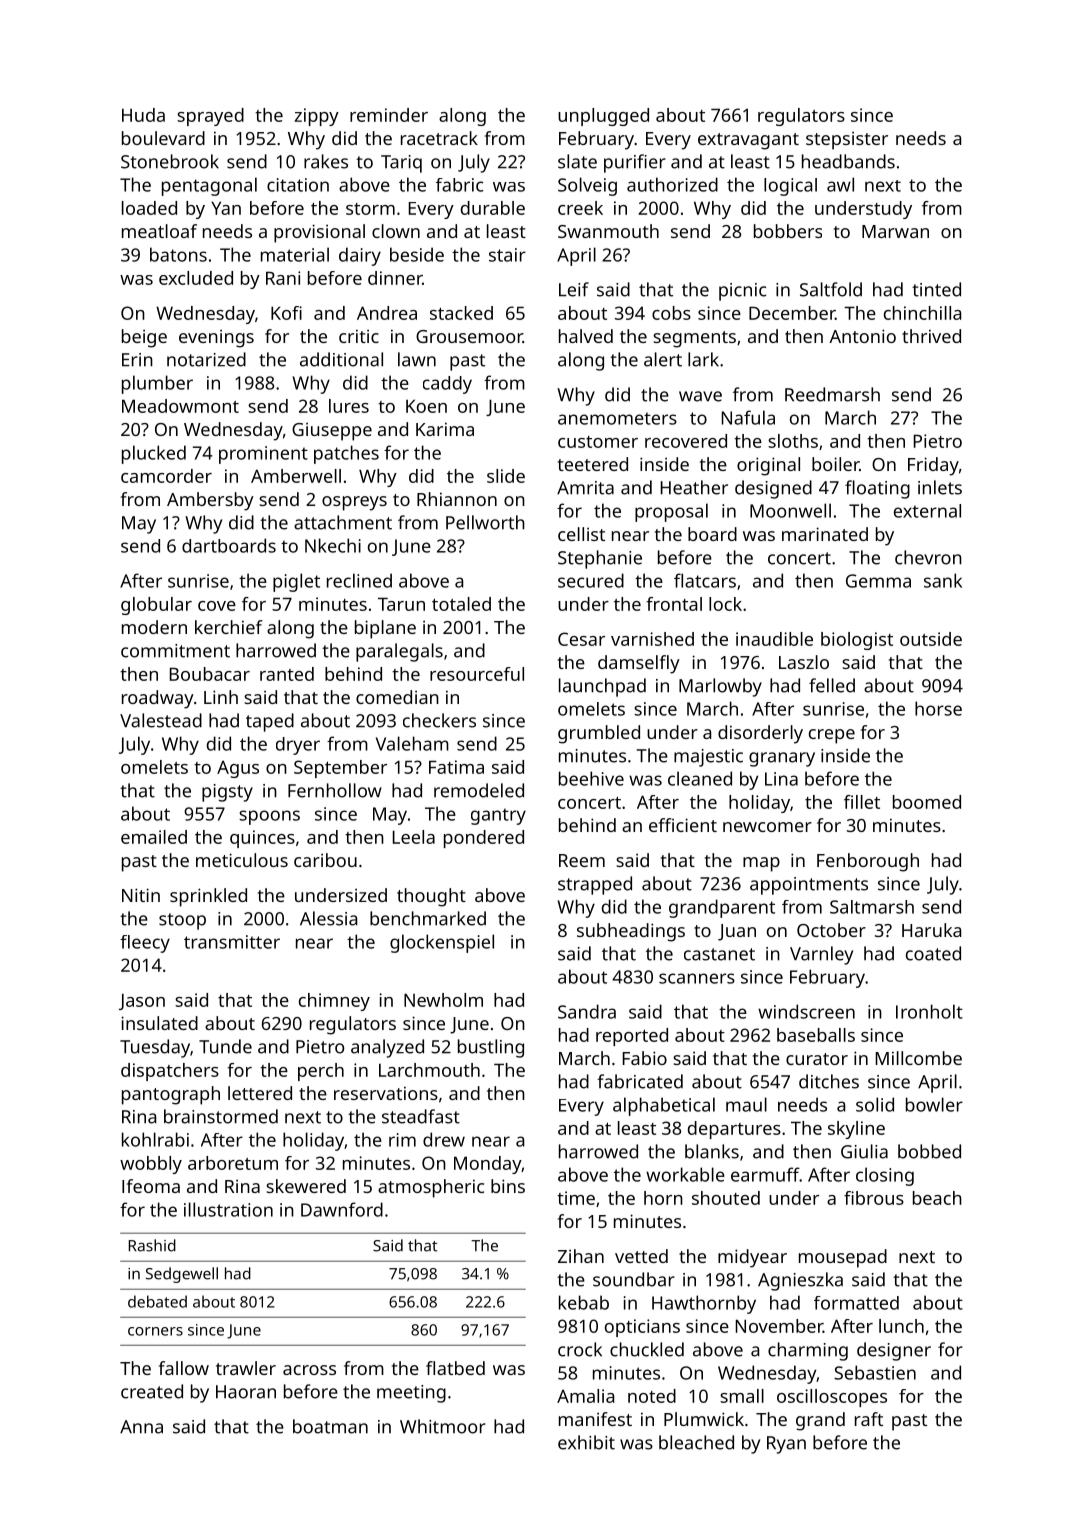  What do you see at coordinates (270, 722) in the document?
I see `taped` at bounding box center [270, 722].
